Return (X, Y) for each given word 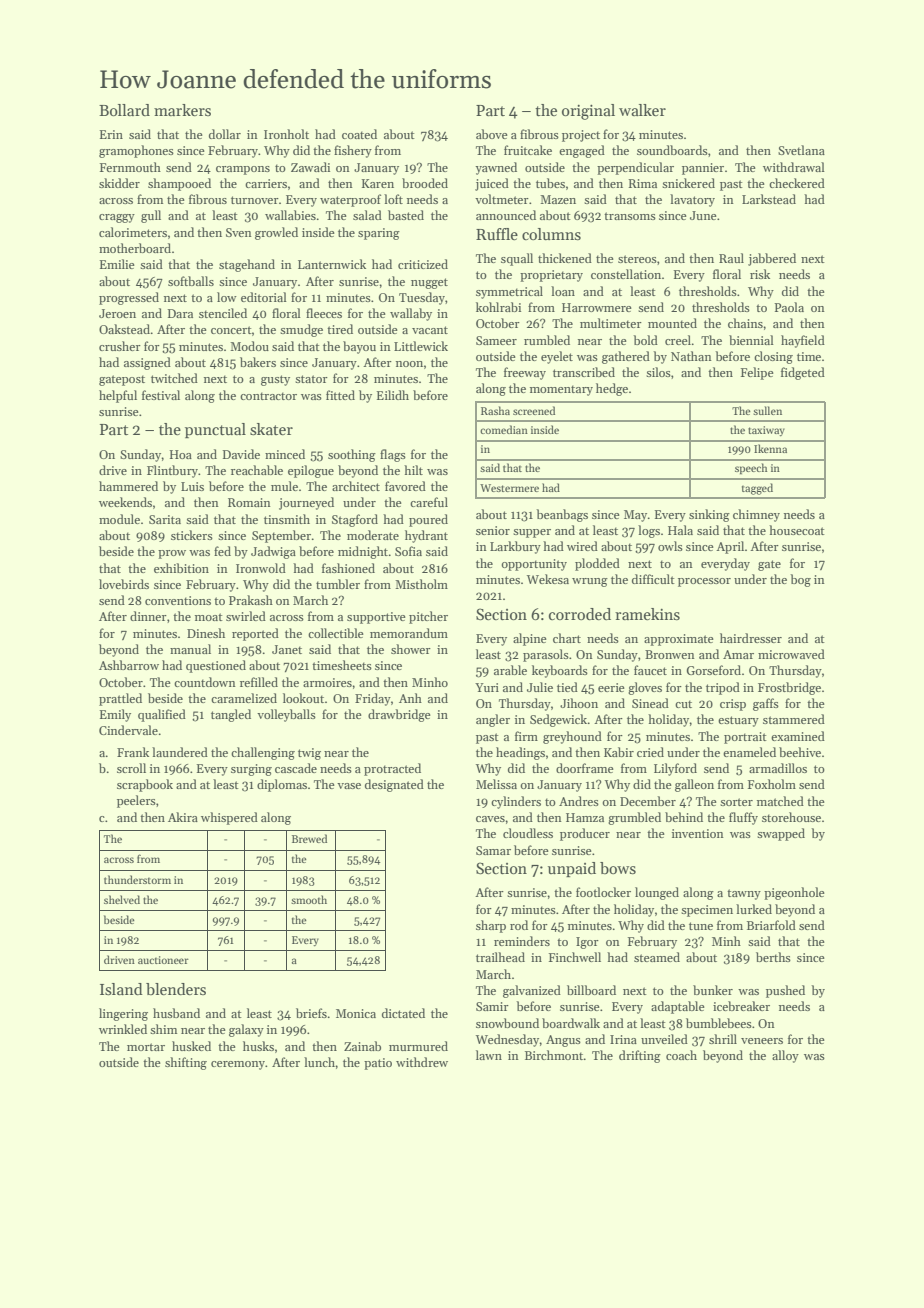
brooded (425, 183)
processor (704, 582)
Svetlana (801, 150)
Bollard (124, 110)
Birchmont (554, 1055)
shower (411, 649)
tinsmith (287, 519)
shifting (186, 1063)
